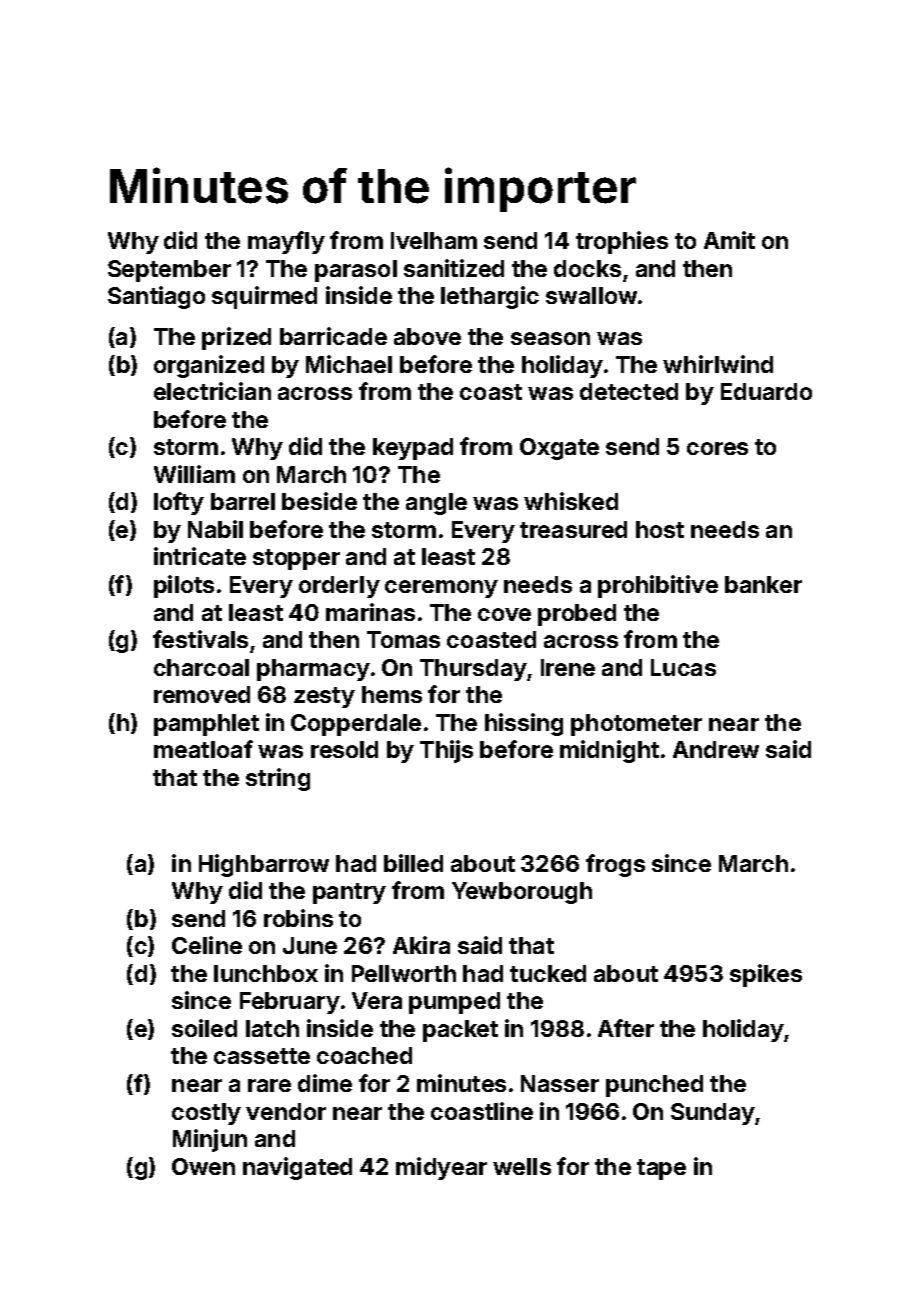 Image resolution: width=924 pixels, height=1311 pixels. Describe the element at coordinates (236, 338) in the document. I see `prized` at that location.
